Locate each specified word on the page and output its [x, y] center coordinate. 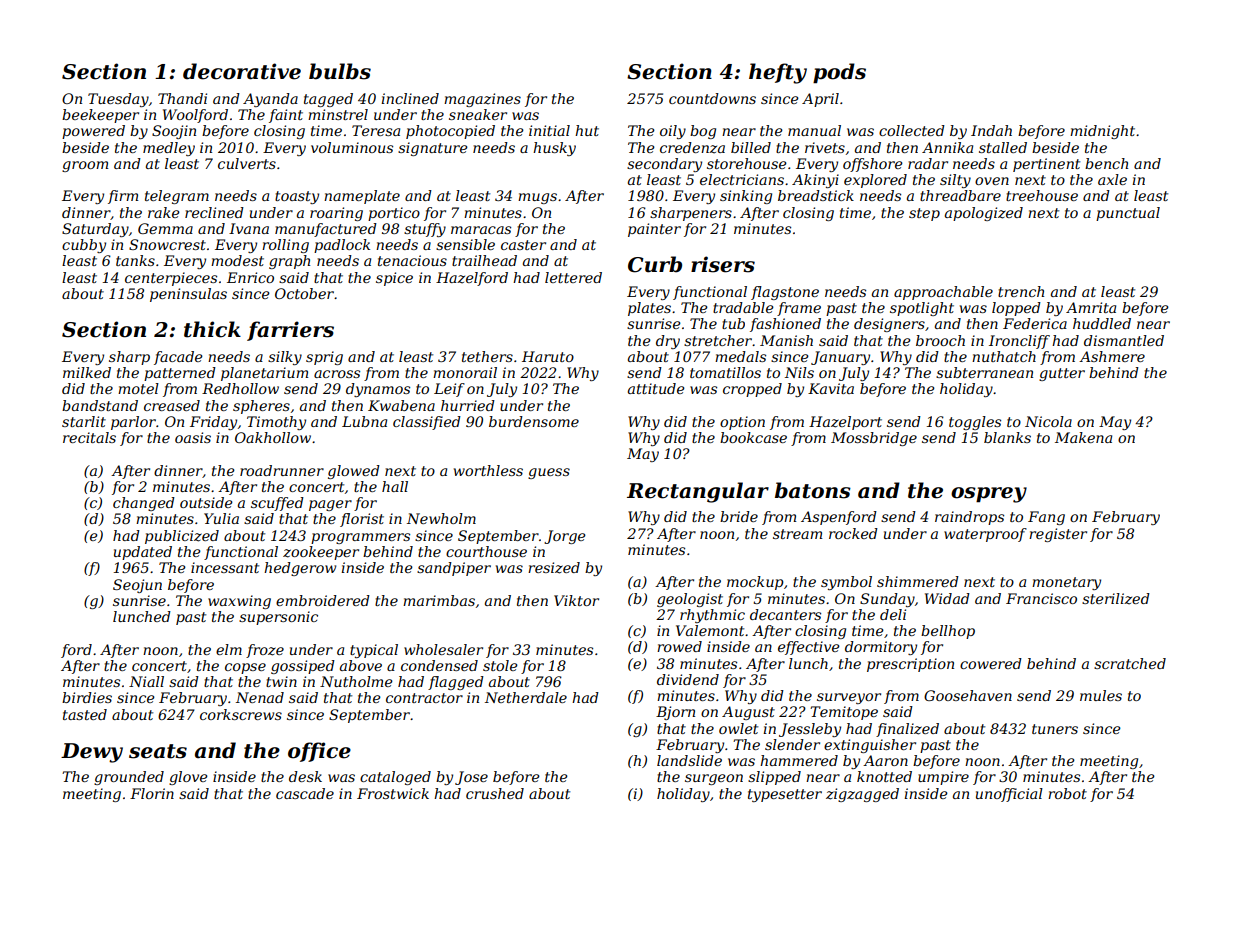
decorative [242, 71]
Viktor [576, 600]
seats [158, 751]
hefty [778, 73]
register [1058, 535]
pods [839, 73]
